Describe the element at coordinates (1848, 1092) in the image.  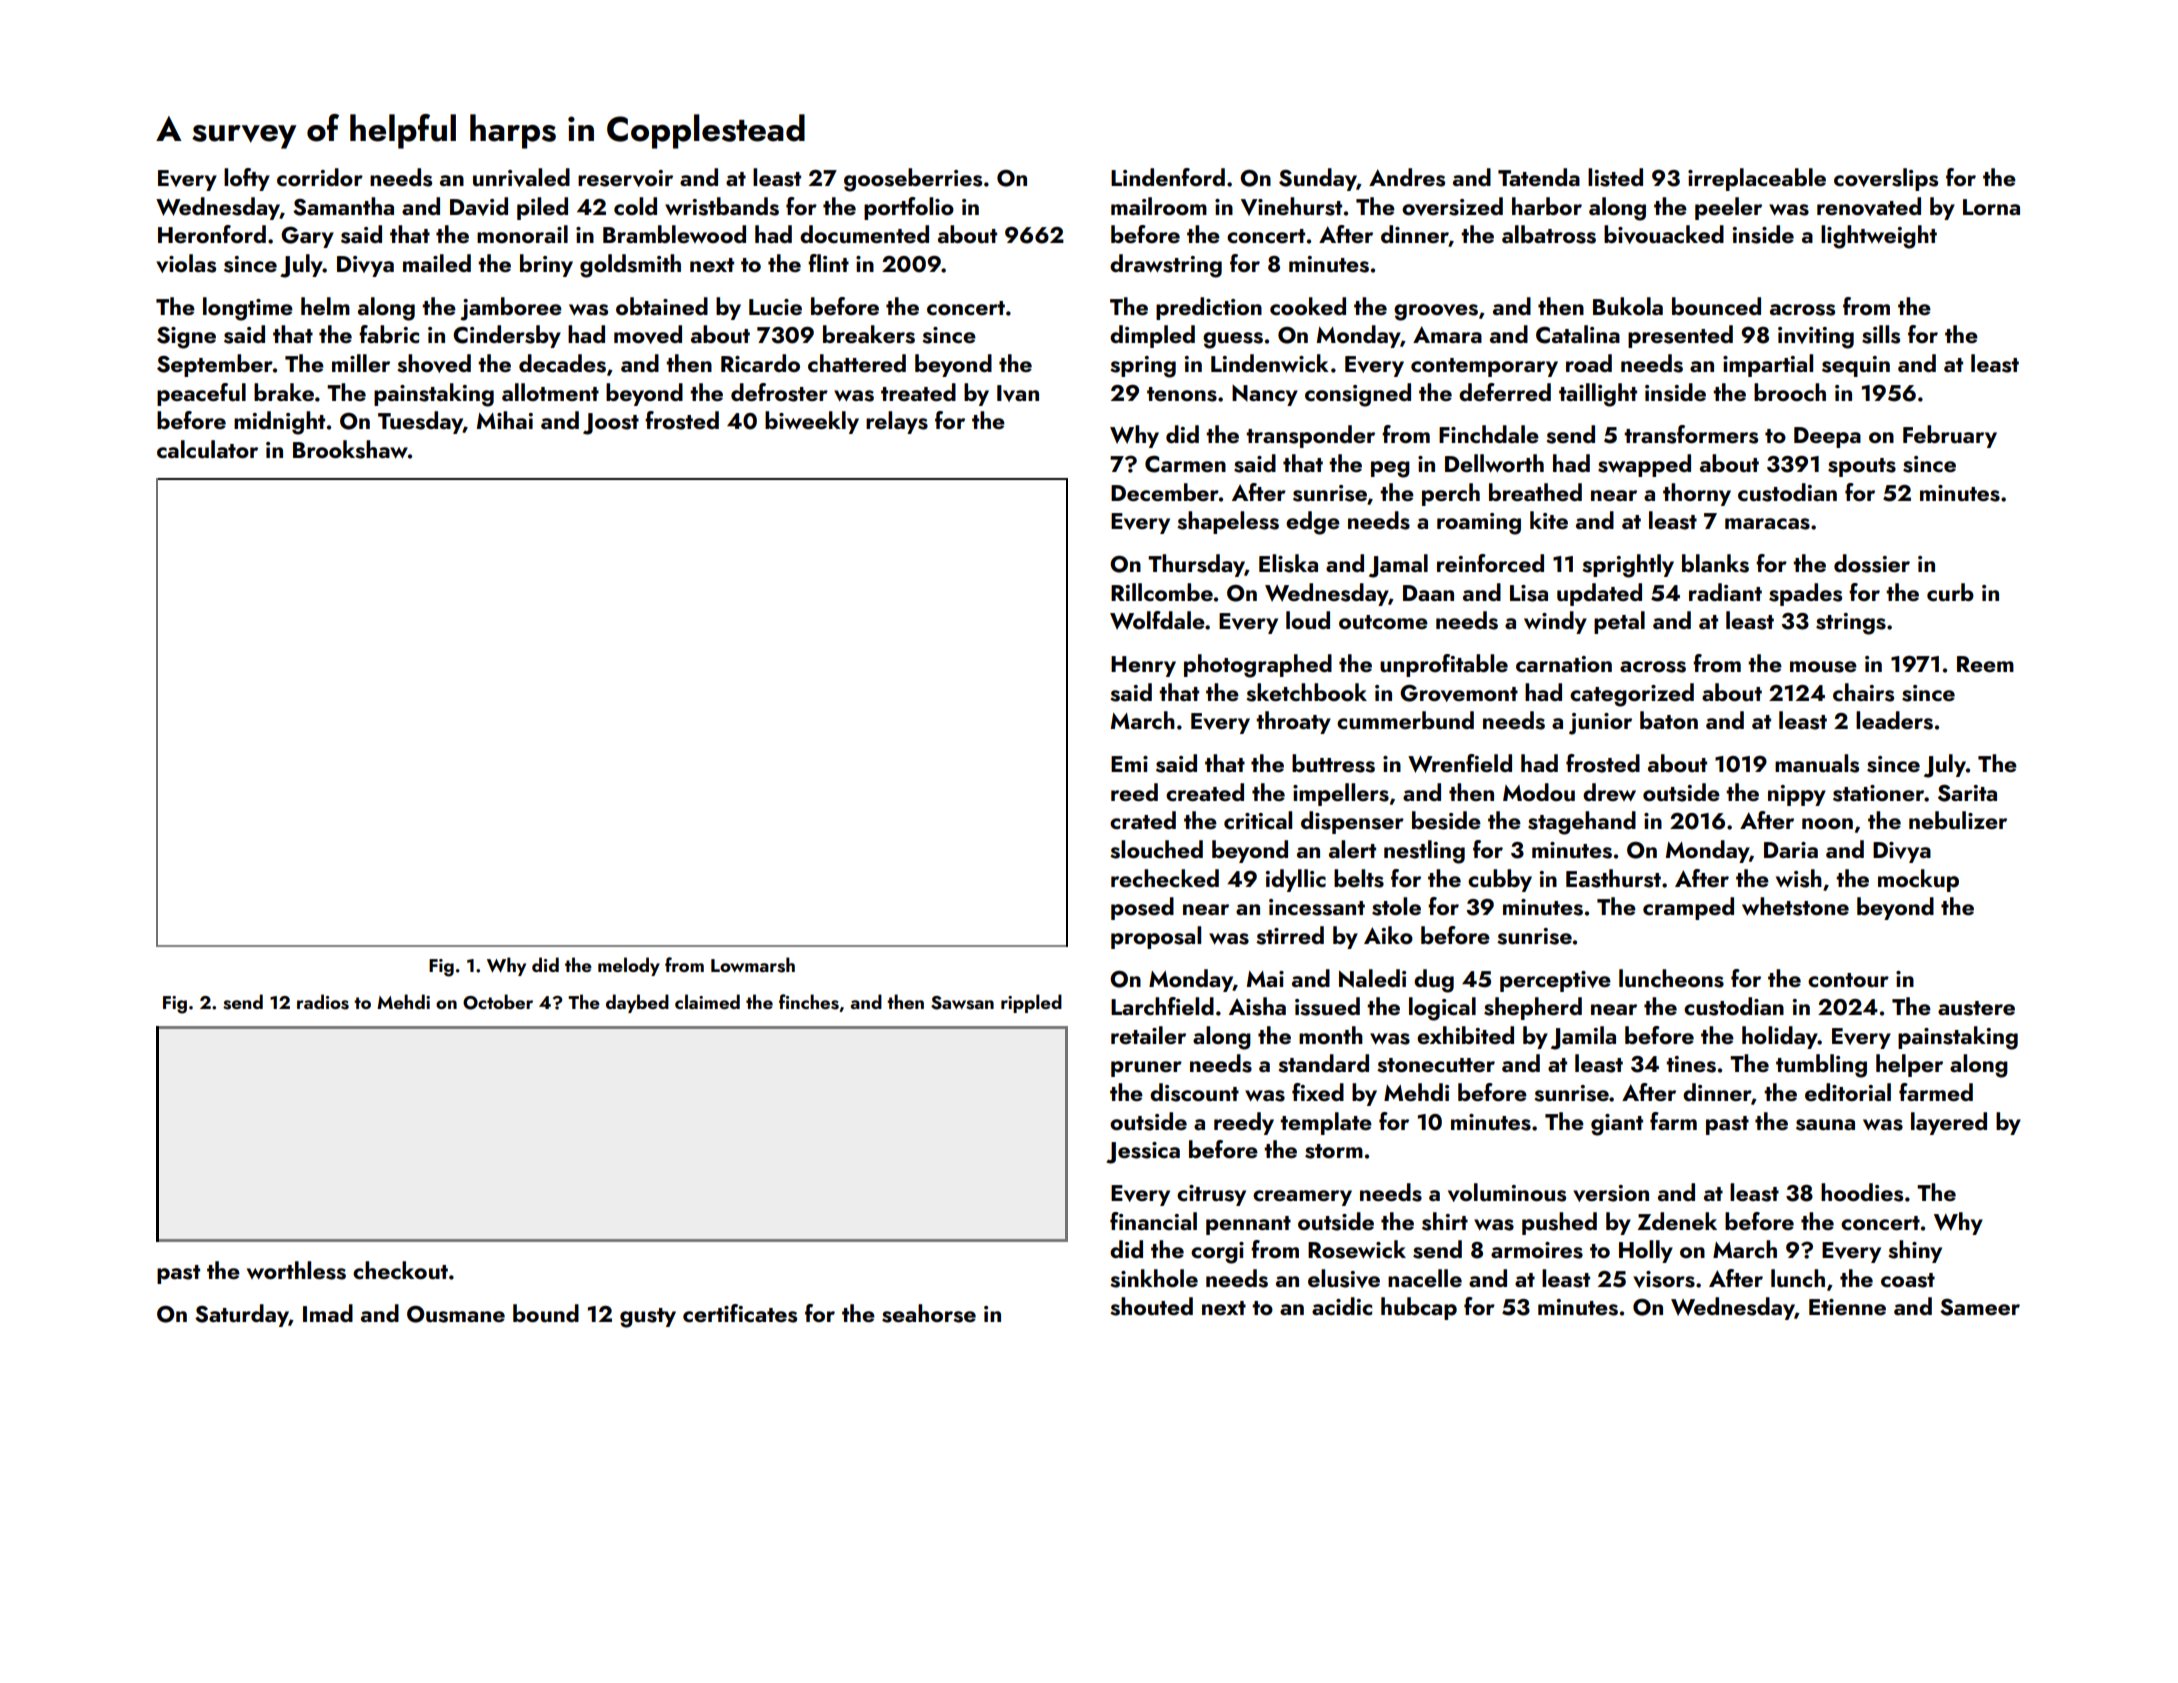
I see `editorial` at that location.
